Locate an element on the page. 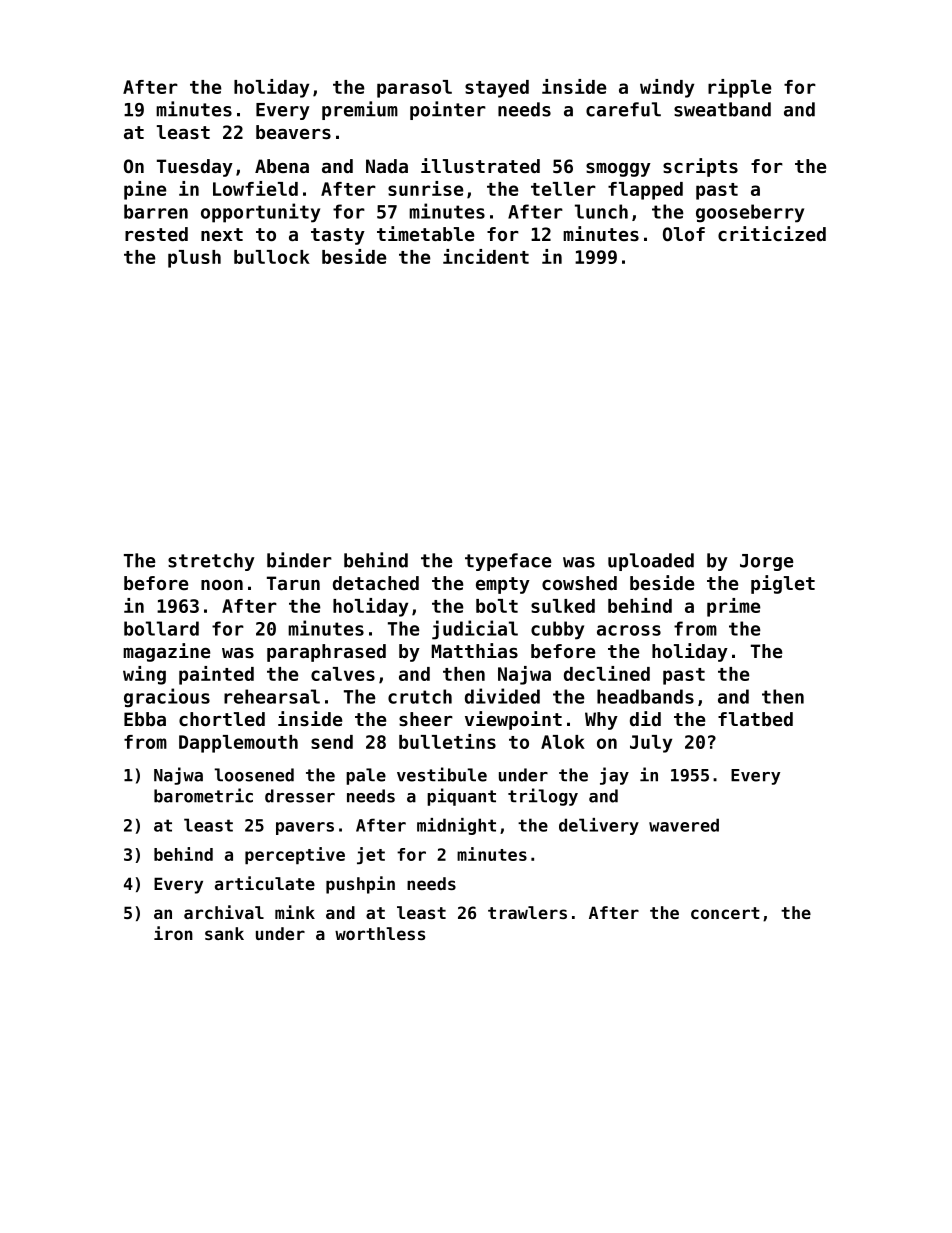  Tarun is located at coordinates (293, 583).
